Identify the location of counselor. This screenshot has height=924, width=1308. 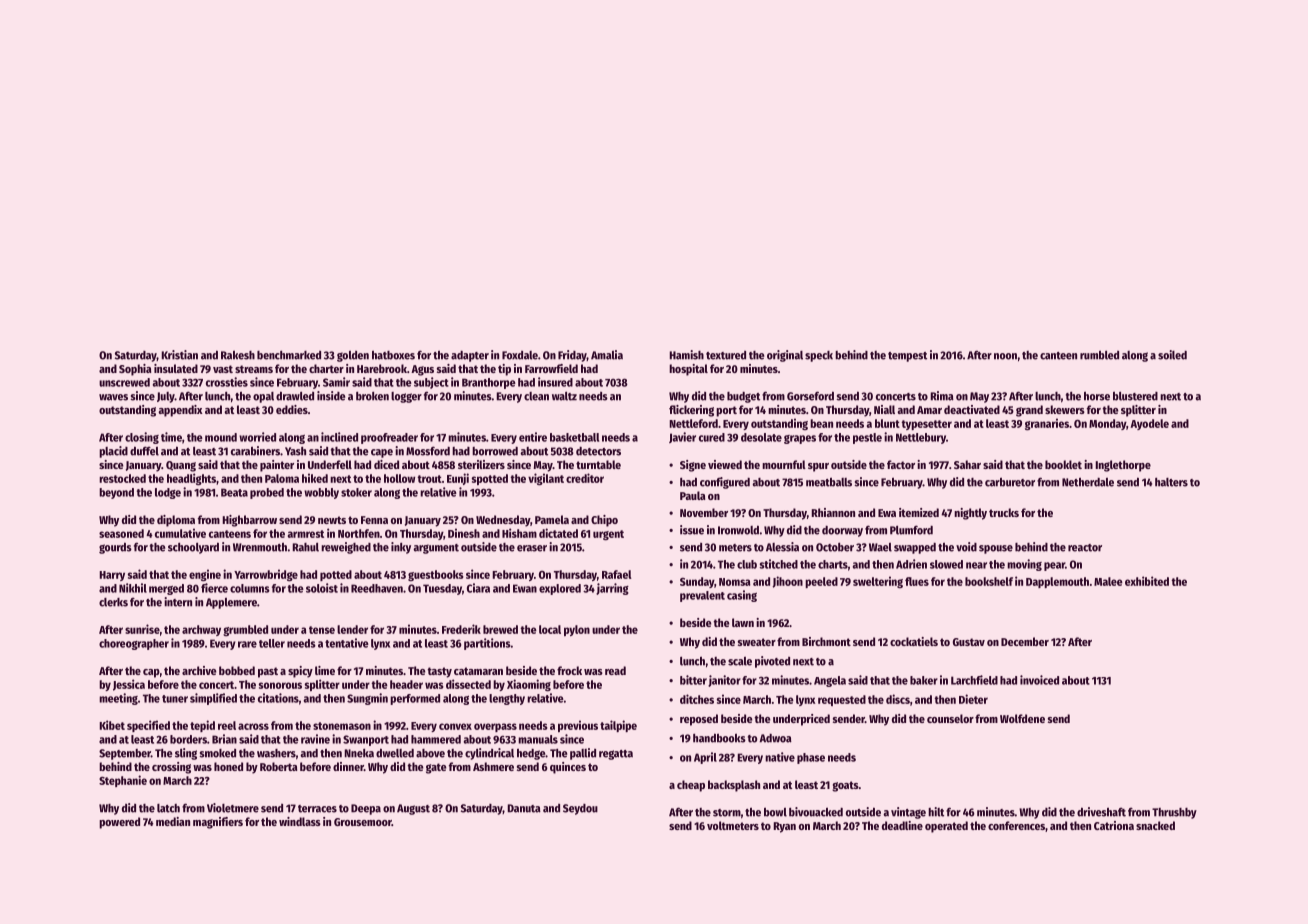
(950, 718).
